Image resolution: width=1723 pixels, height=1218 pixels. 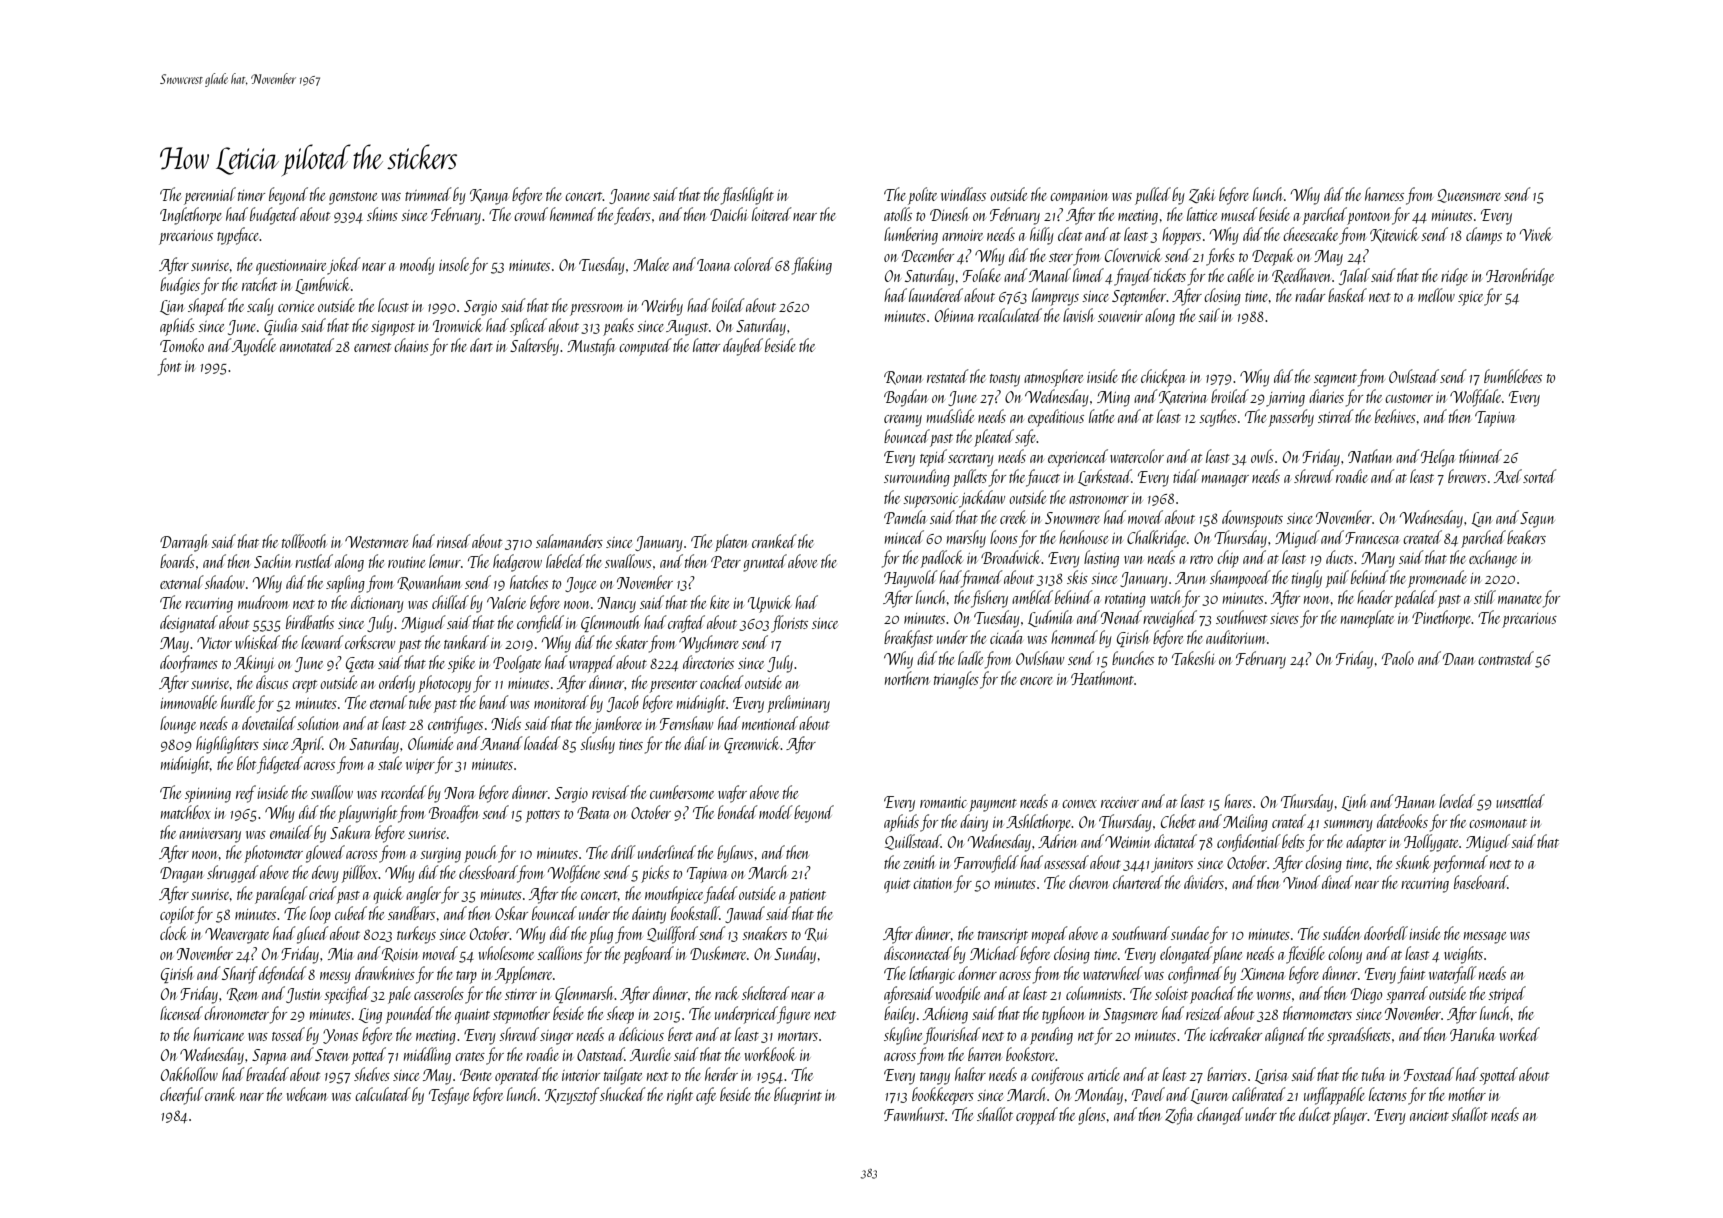 I want to click on barren, so click(x=985, y=1054).
